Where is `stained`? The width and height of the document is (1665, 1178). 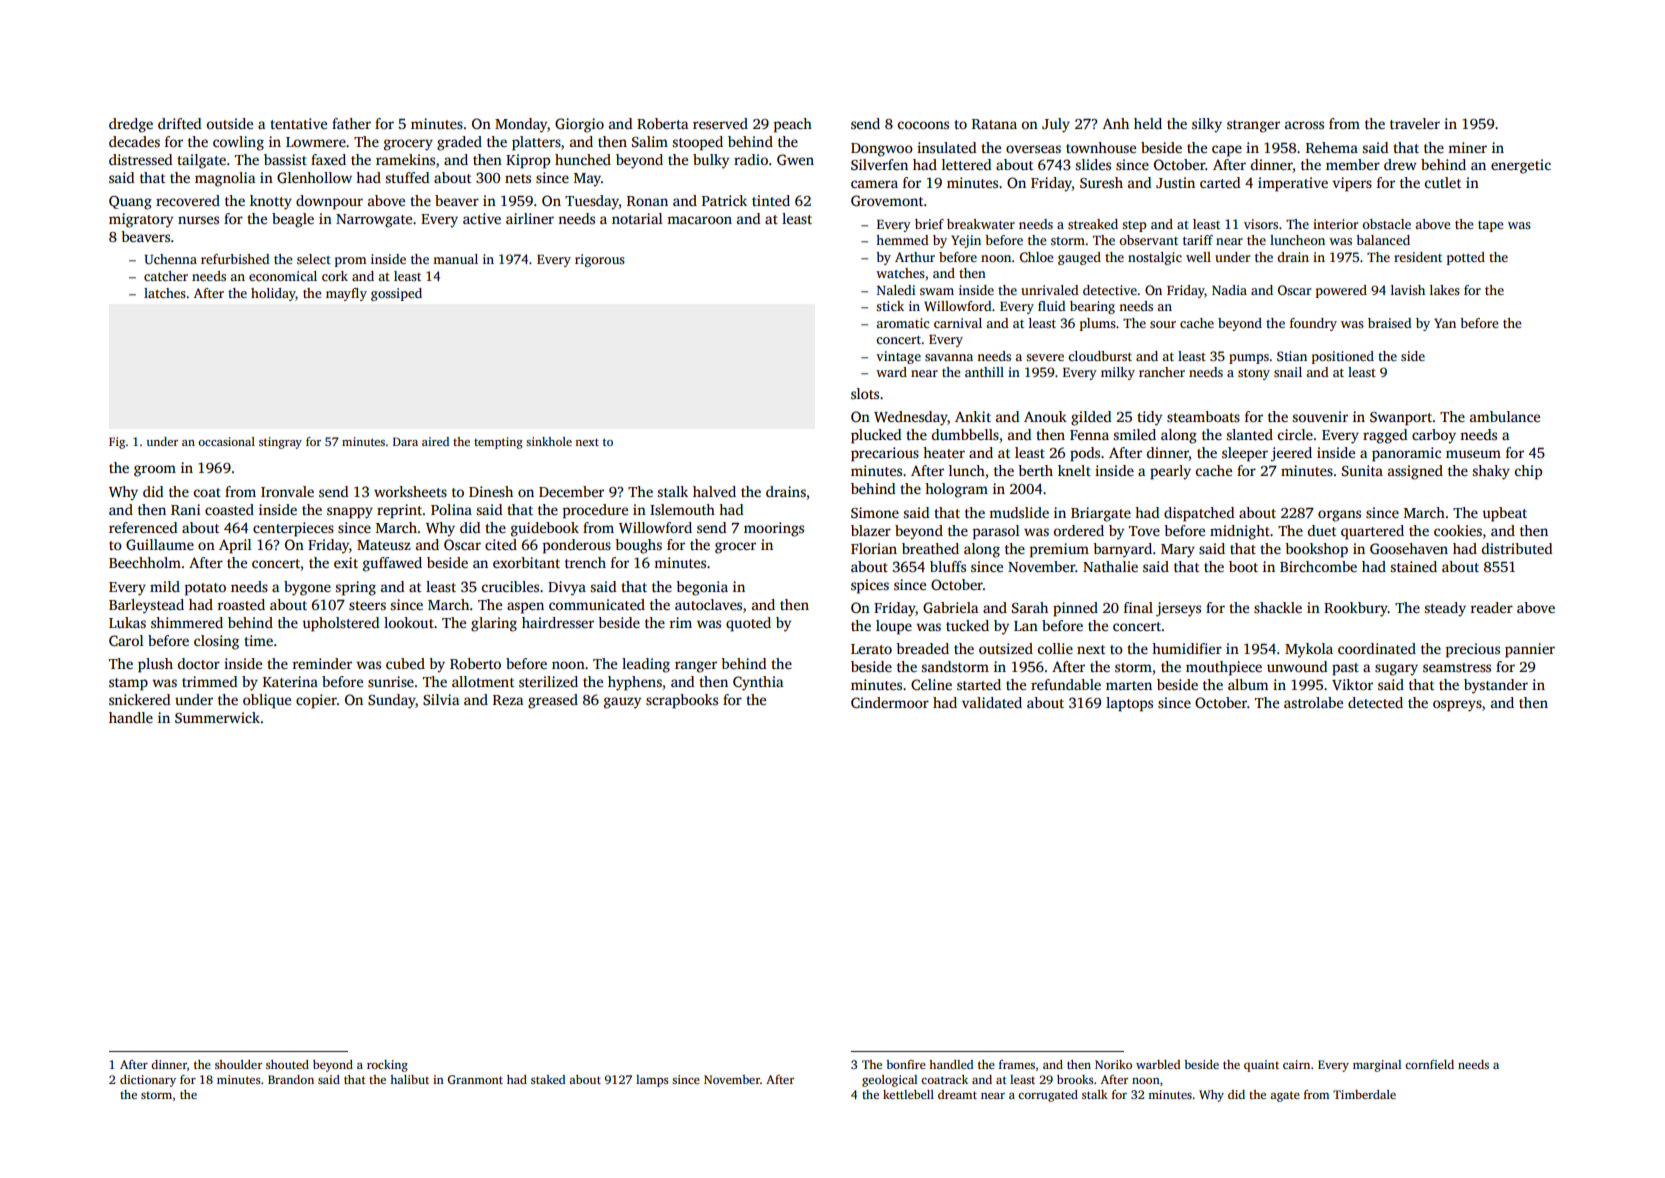
stained is located at coordinates (1413, 566).
